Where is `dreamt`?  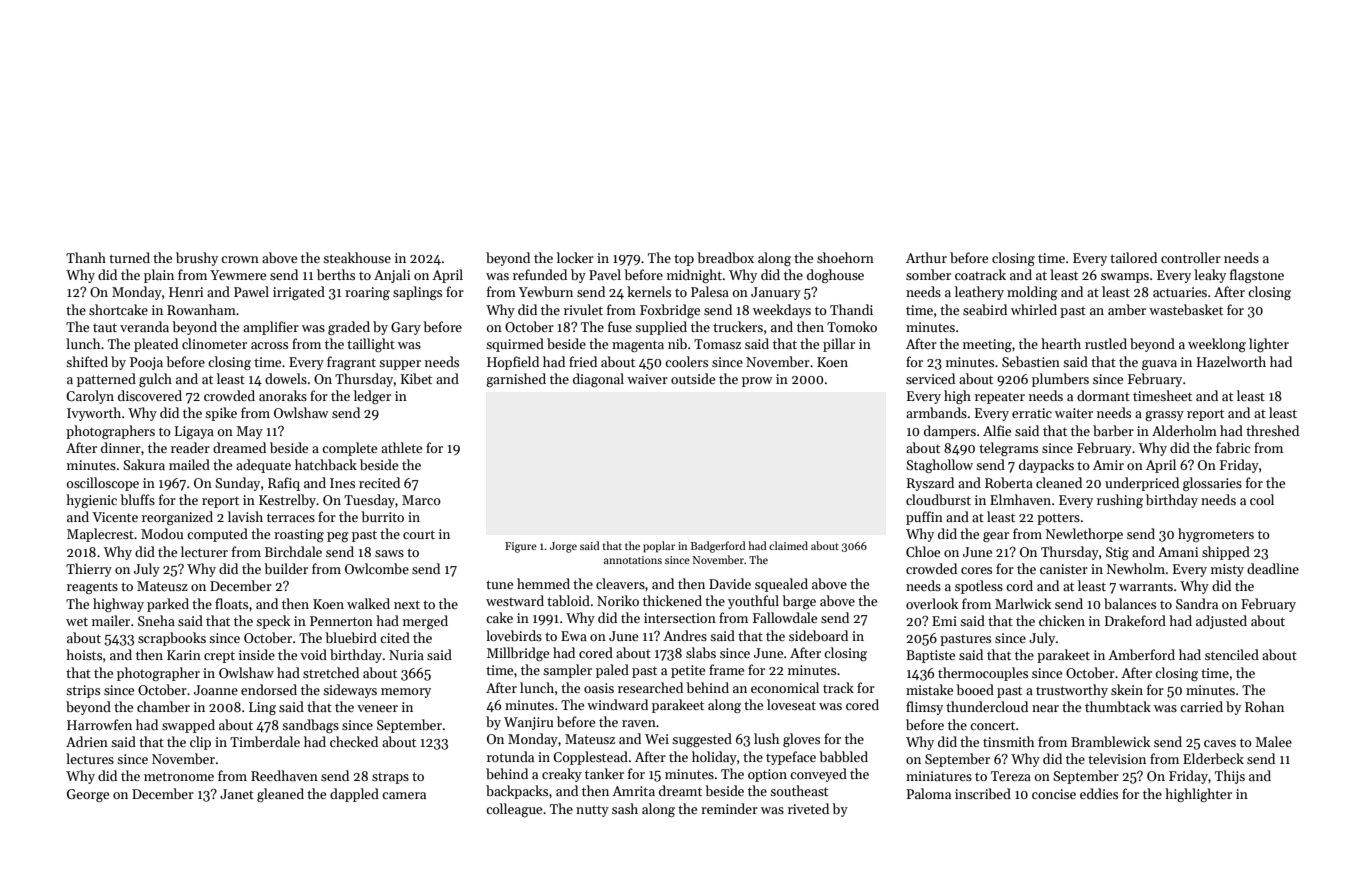 dreamt is located at coordinates (680, 790).
